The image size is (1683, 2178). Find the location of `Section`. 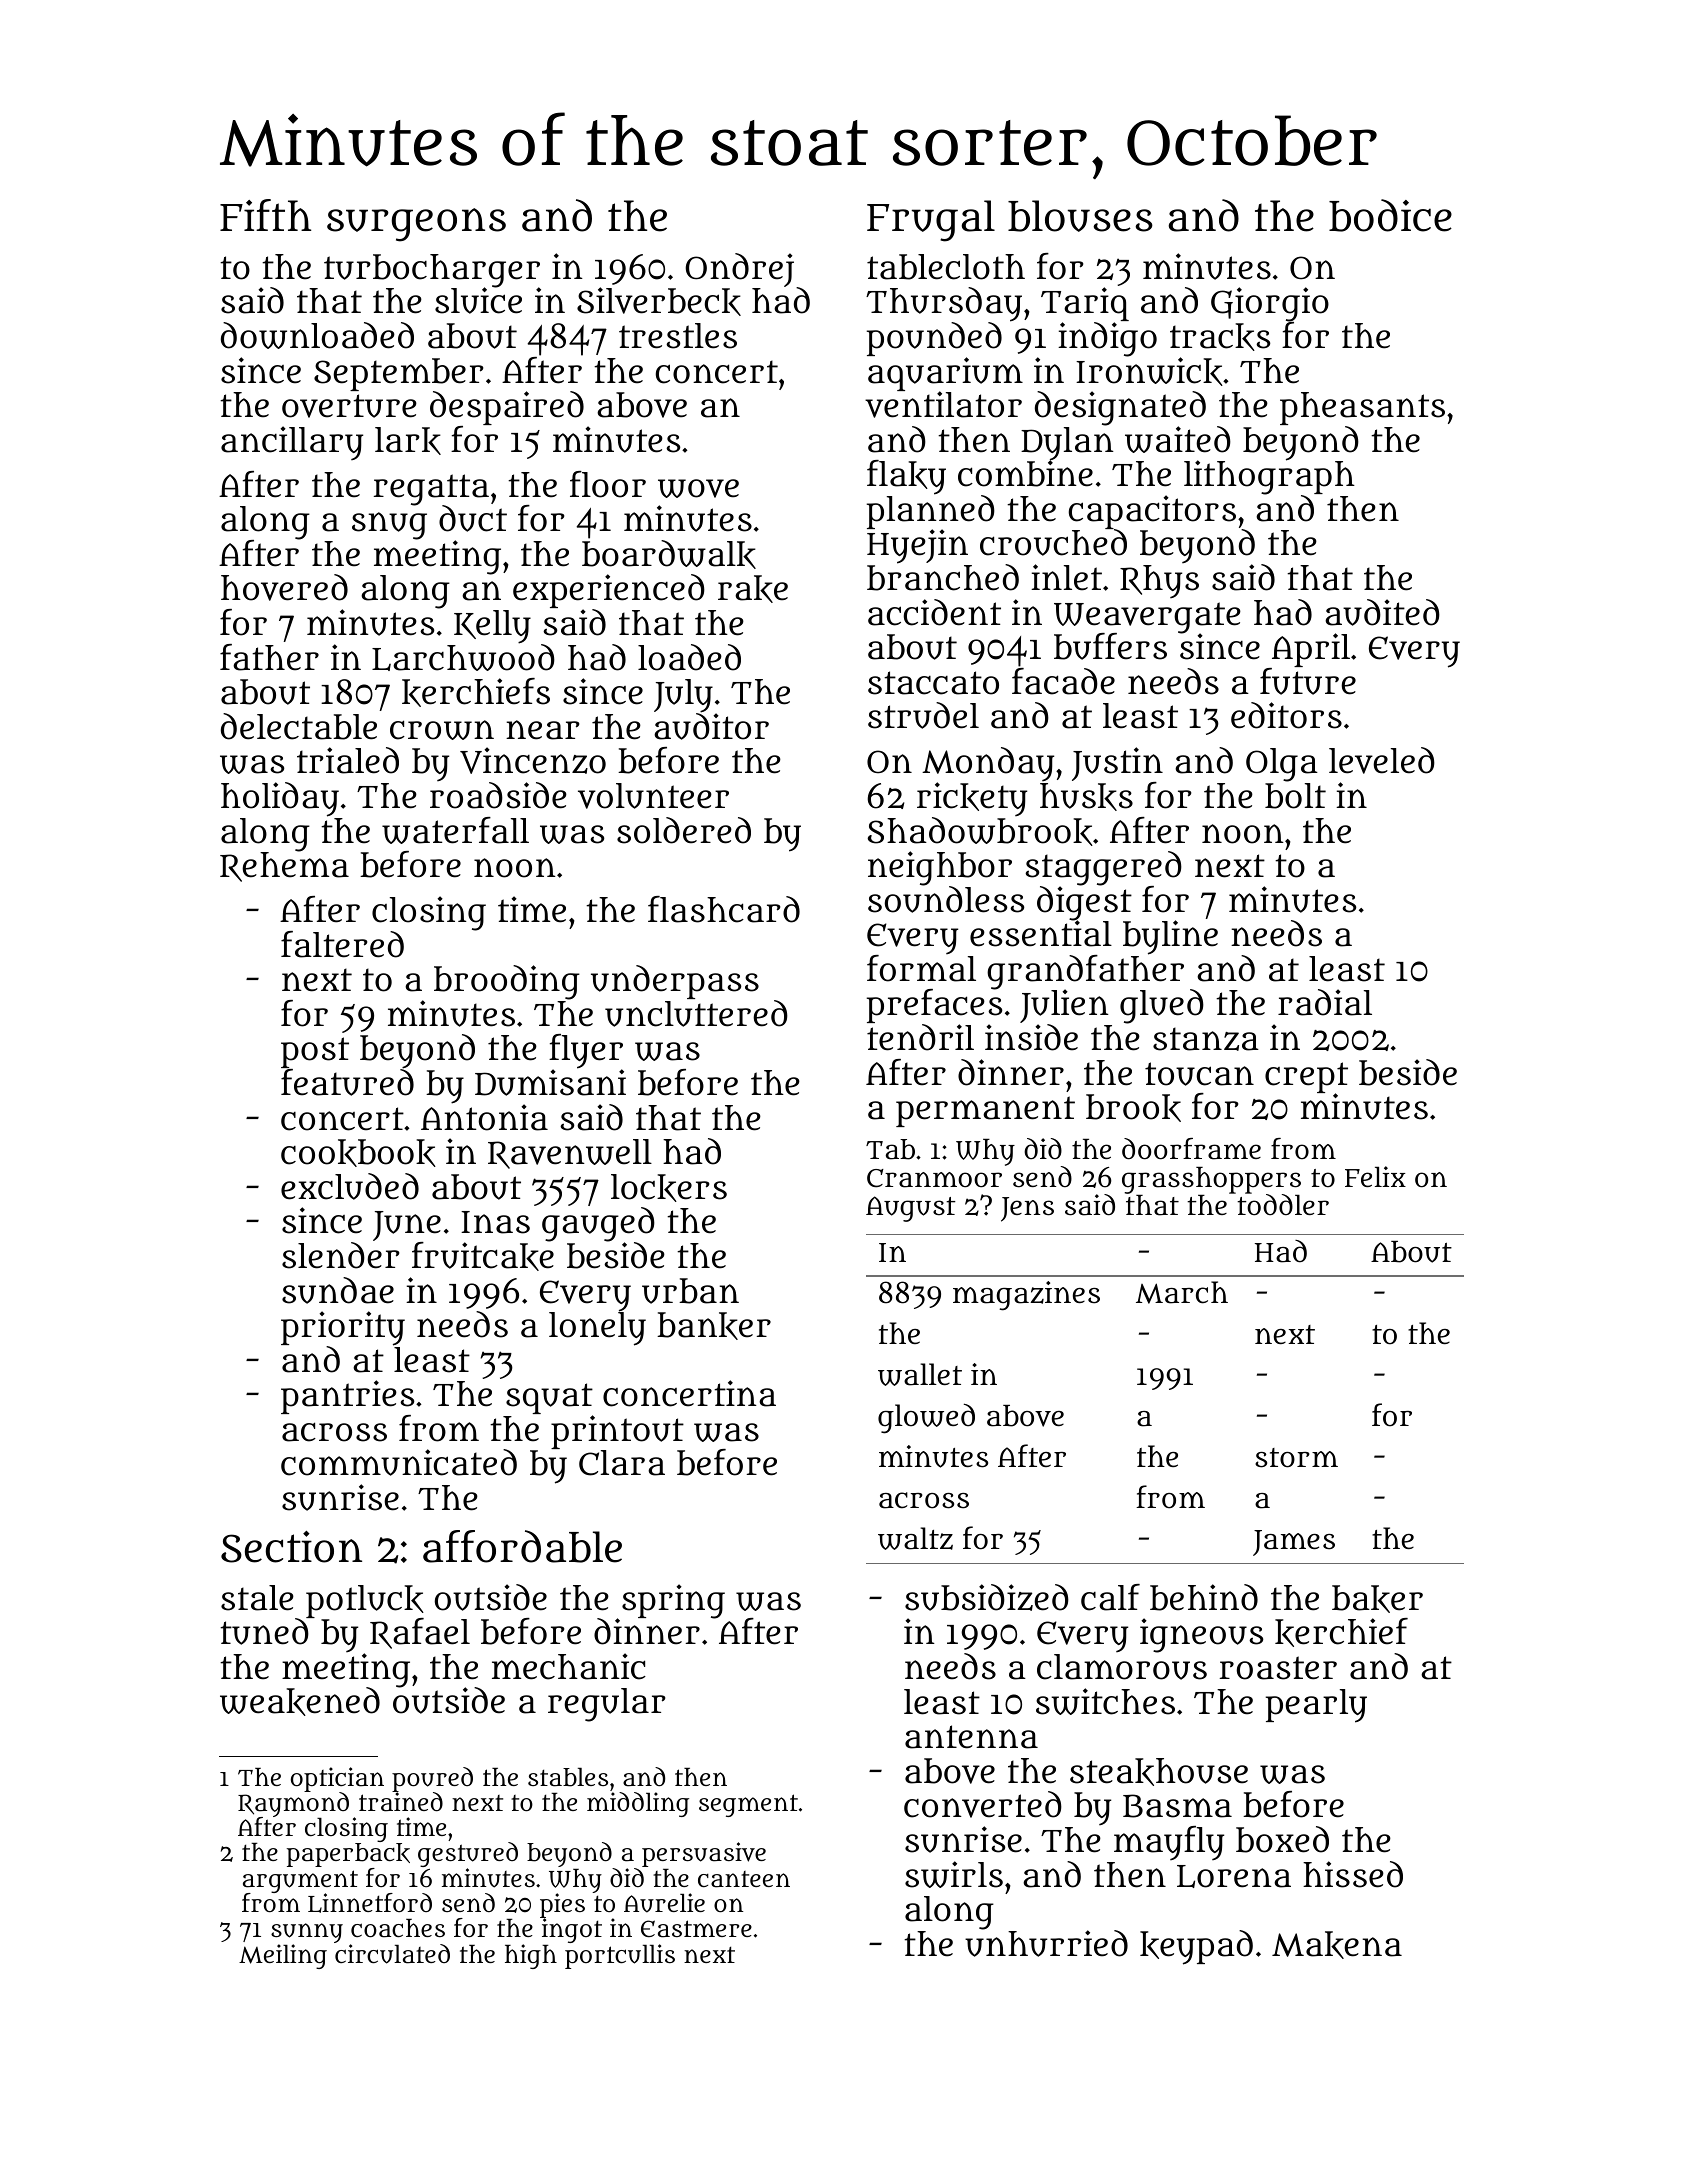

Section is located at coordinates (291, 1547).
